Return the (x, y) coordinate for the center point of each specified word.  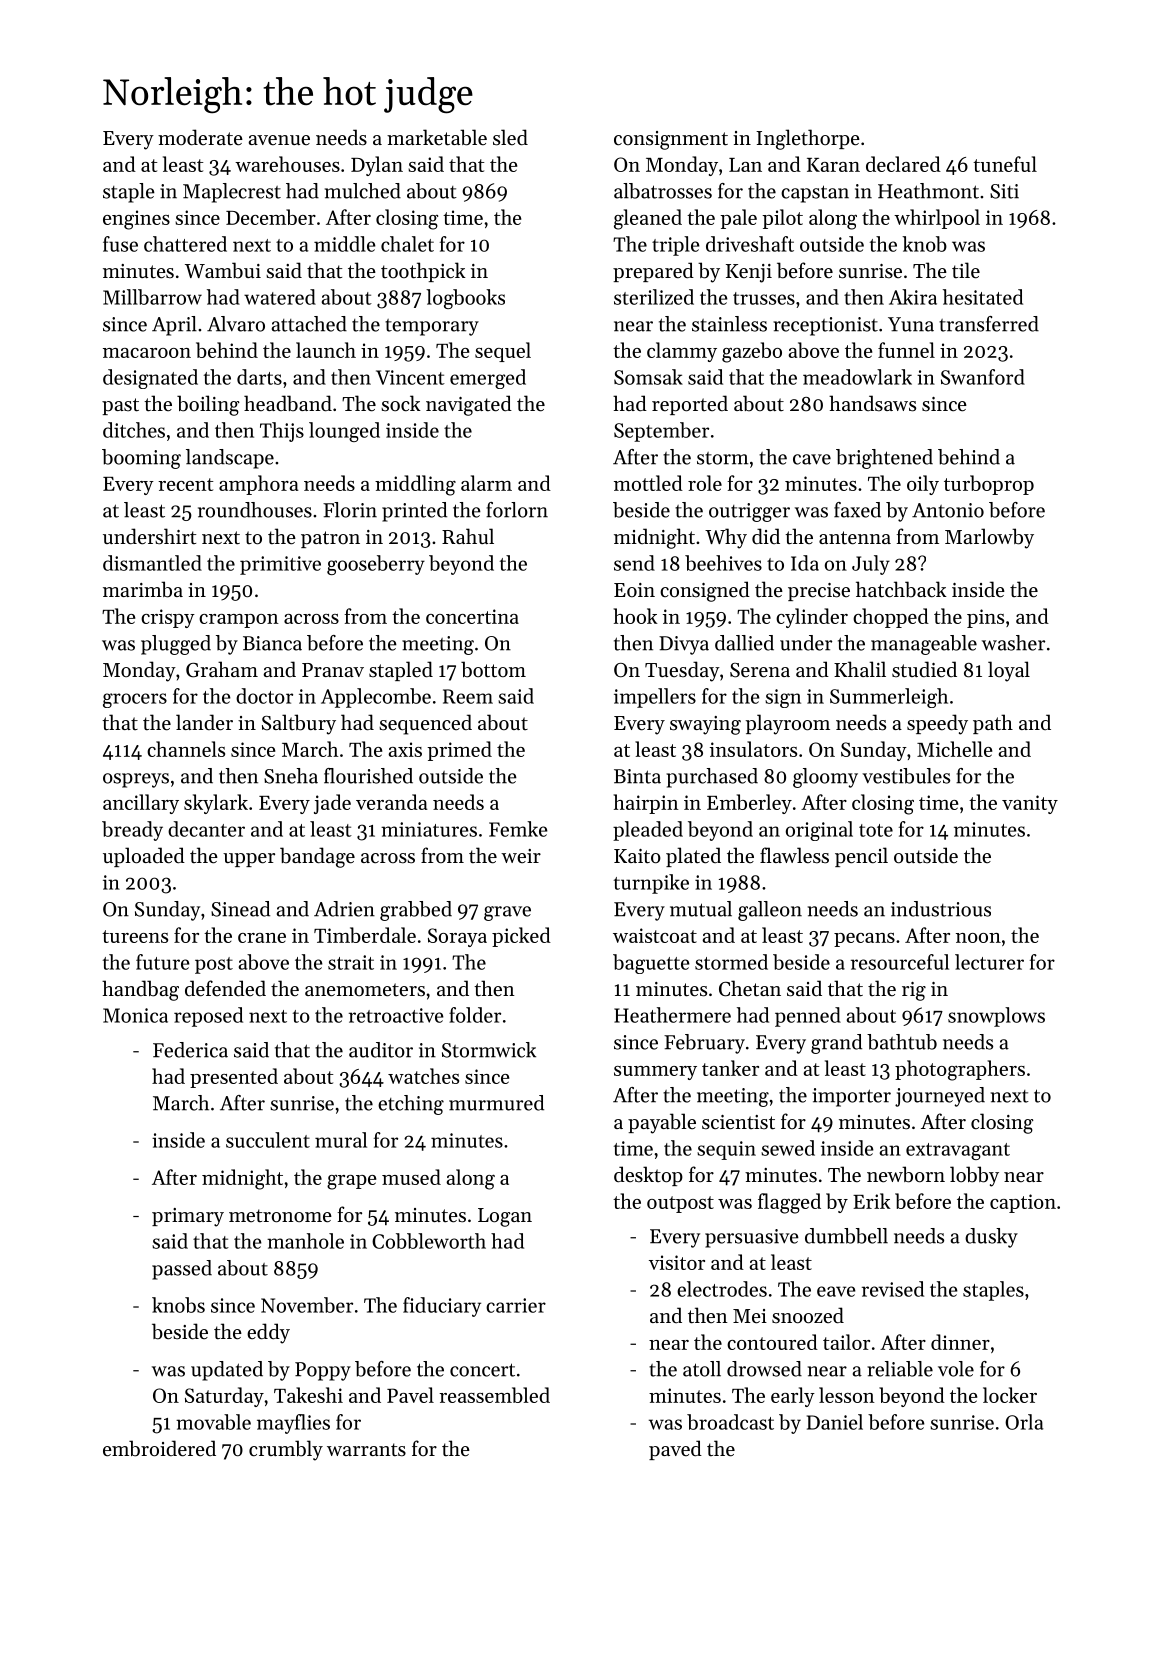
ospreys (136, 780)
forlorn (517, 510)
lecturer (989, 962)
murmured (496, 1103)
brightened (884, 459)
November (307, 1305)
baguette (651, 964)
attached (309, 324)
